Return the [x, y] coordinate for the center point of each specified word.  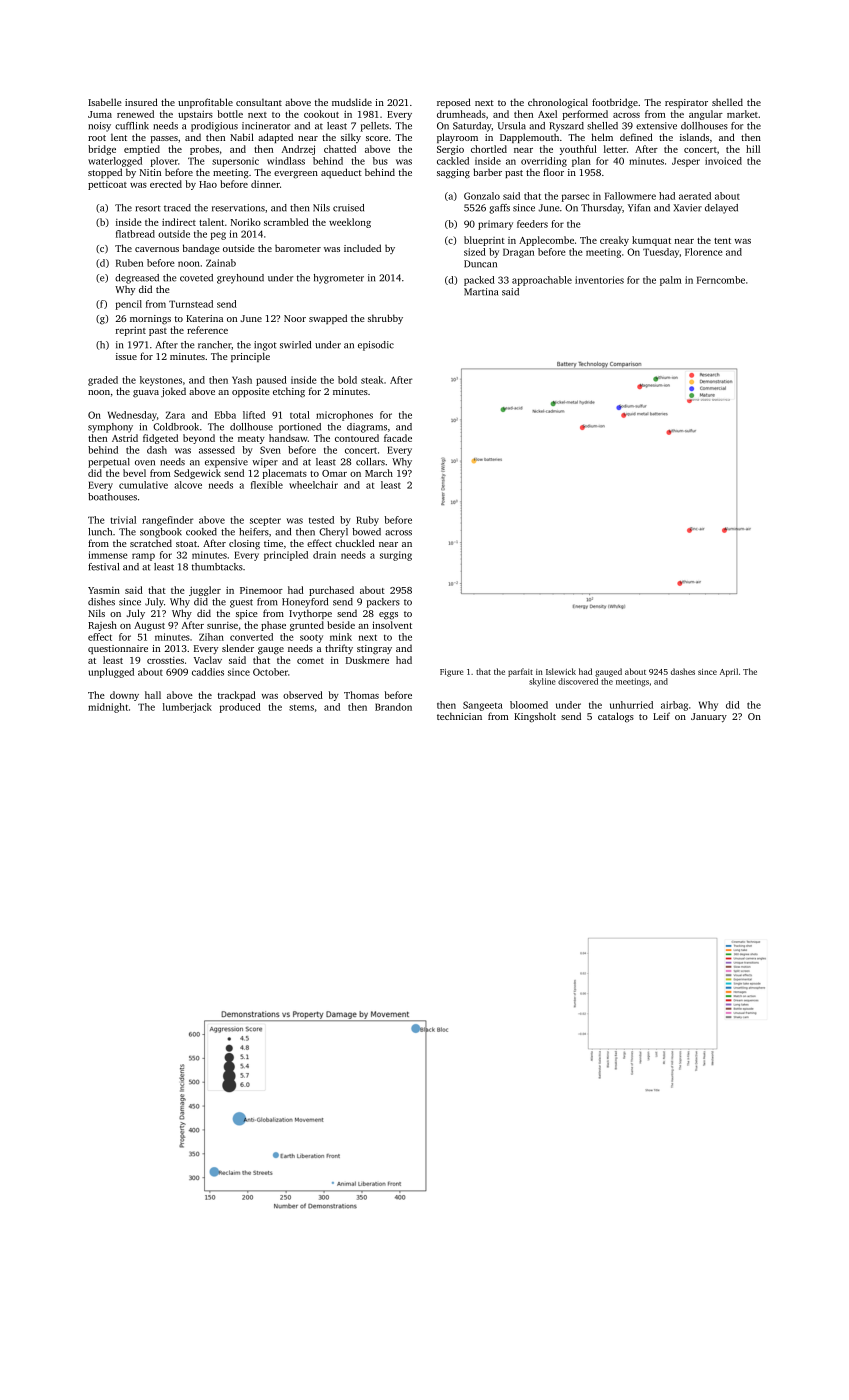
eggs [388, 616]
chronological [558, 103]
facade [398, 438]
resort [148, 208]
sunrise [222, 625]
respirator [686, 103]
